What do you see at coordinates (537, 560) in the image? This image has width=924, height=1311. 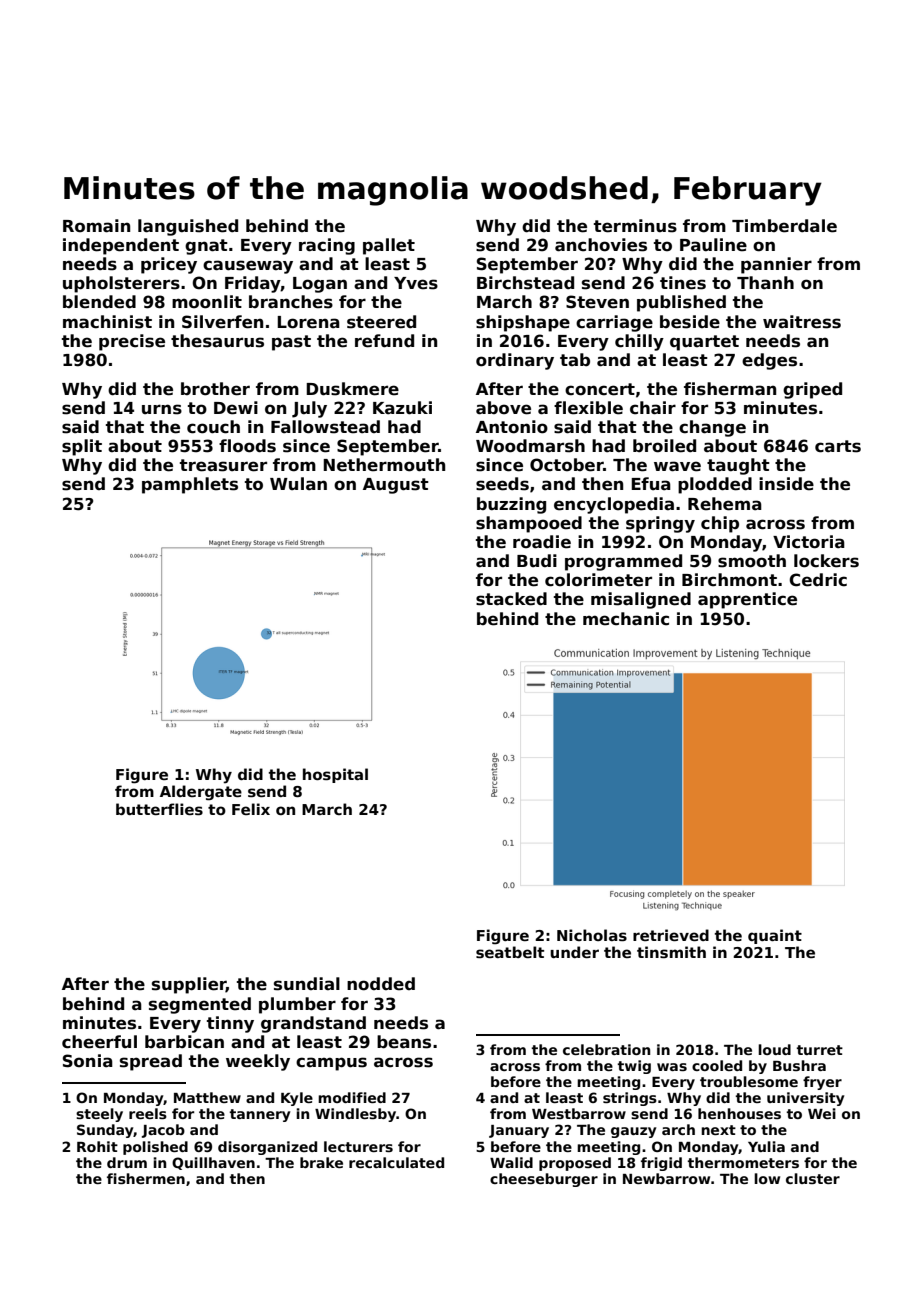 I see `Budi` at bounding box center [537, 560].
